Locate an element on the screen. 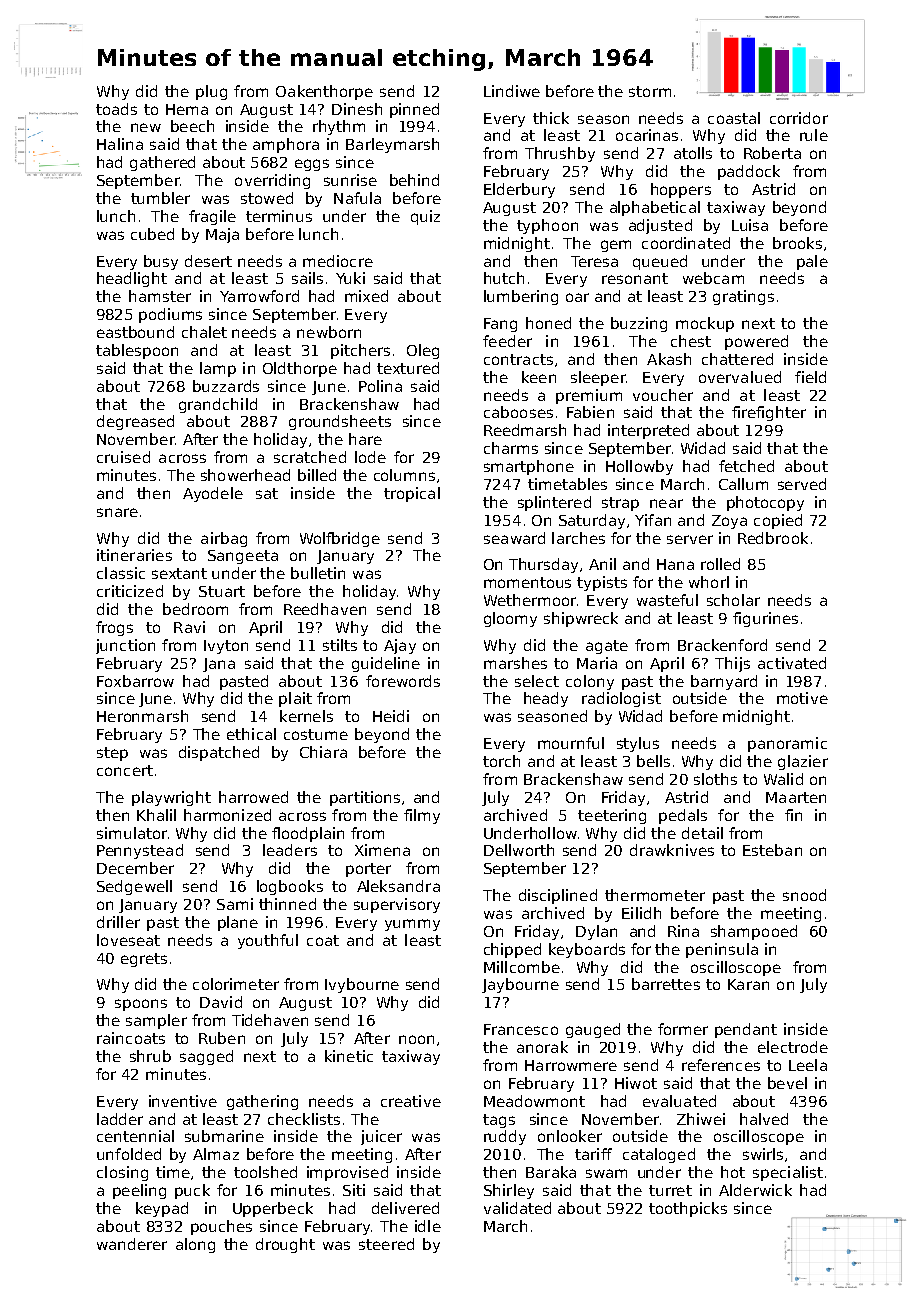 Image resolution: width=924 pixels, height=1308 pixels. billed is located at coordinates (317, 475).
